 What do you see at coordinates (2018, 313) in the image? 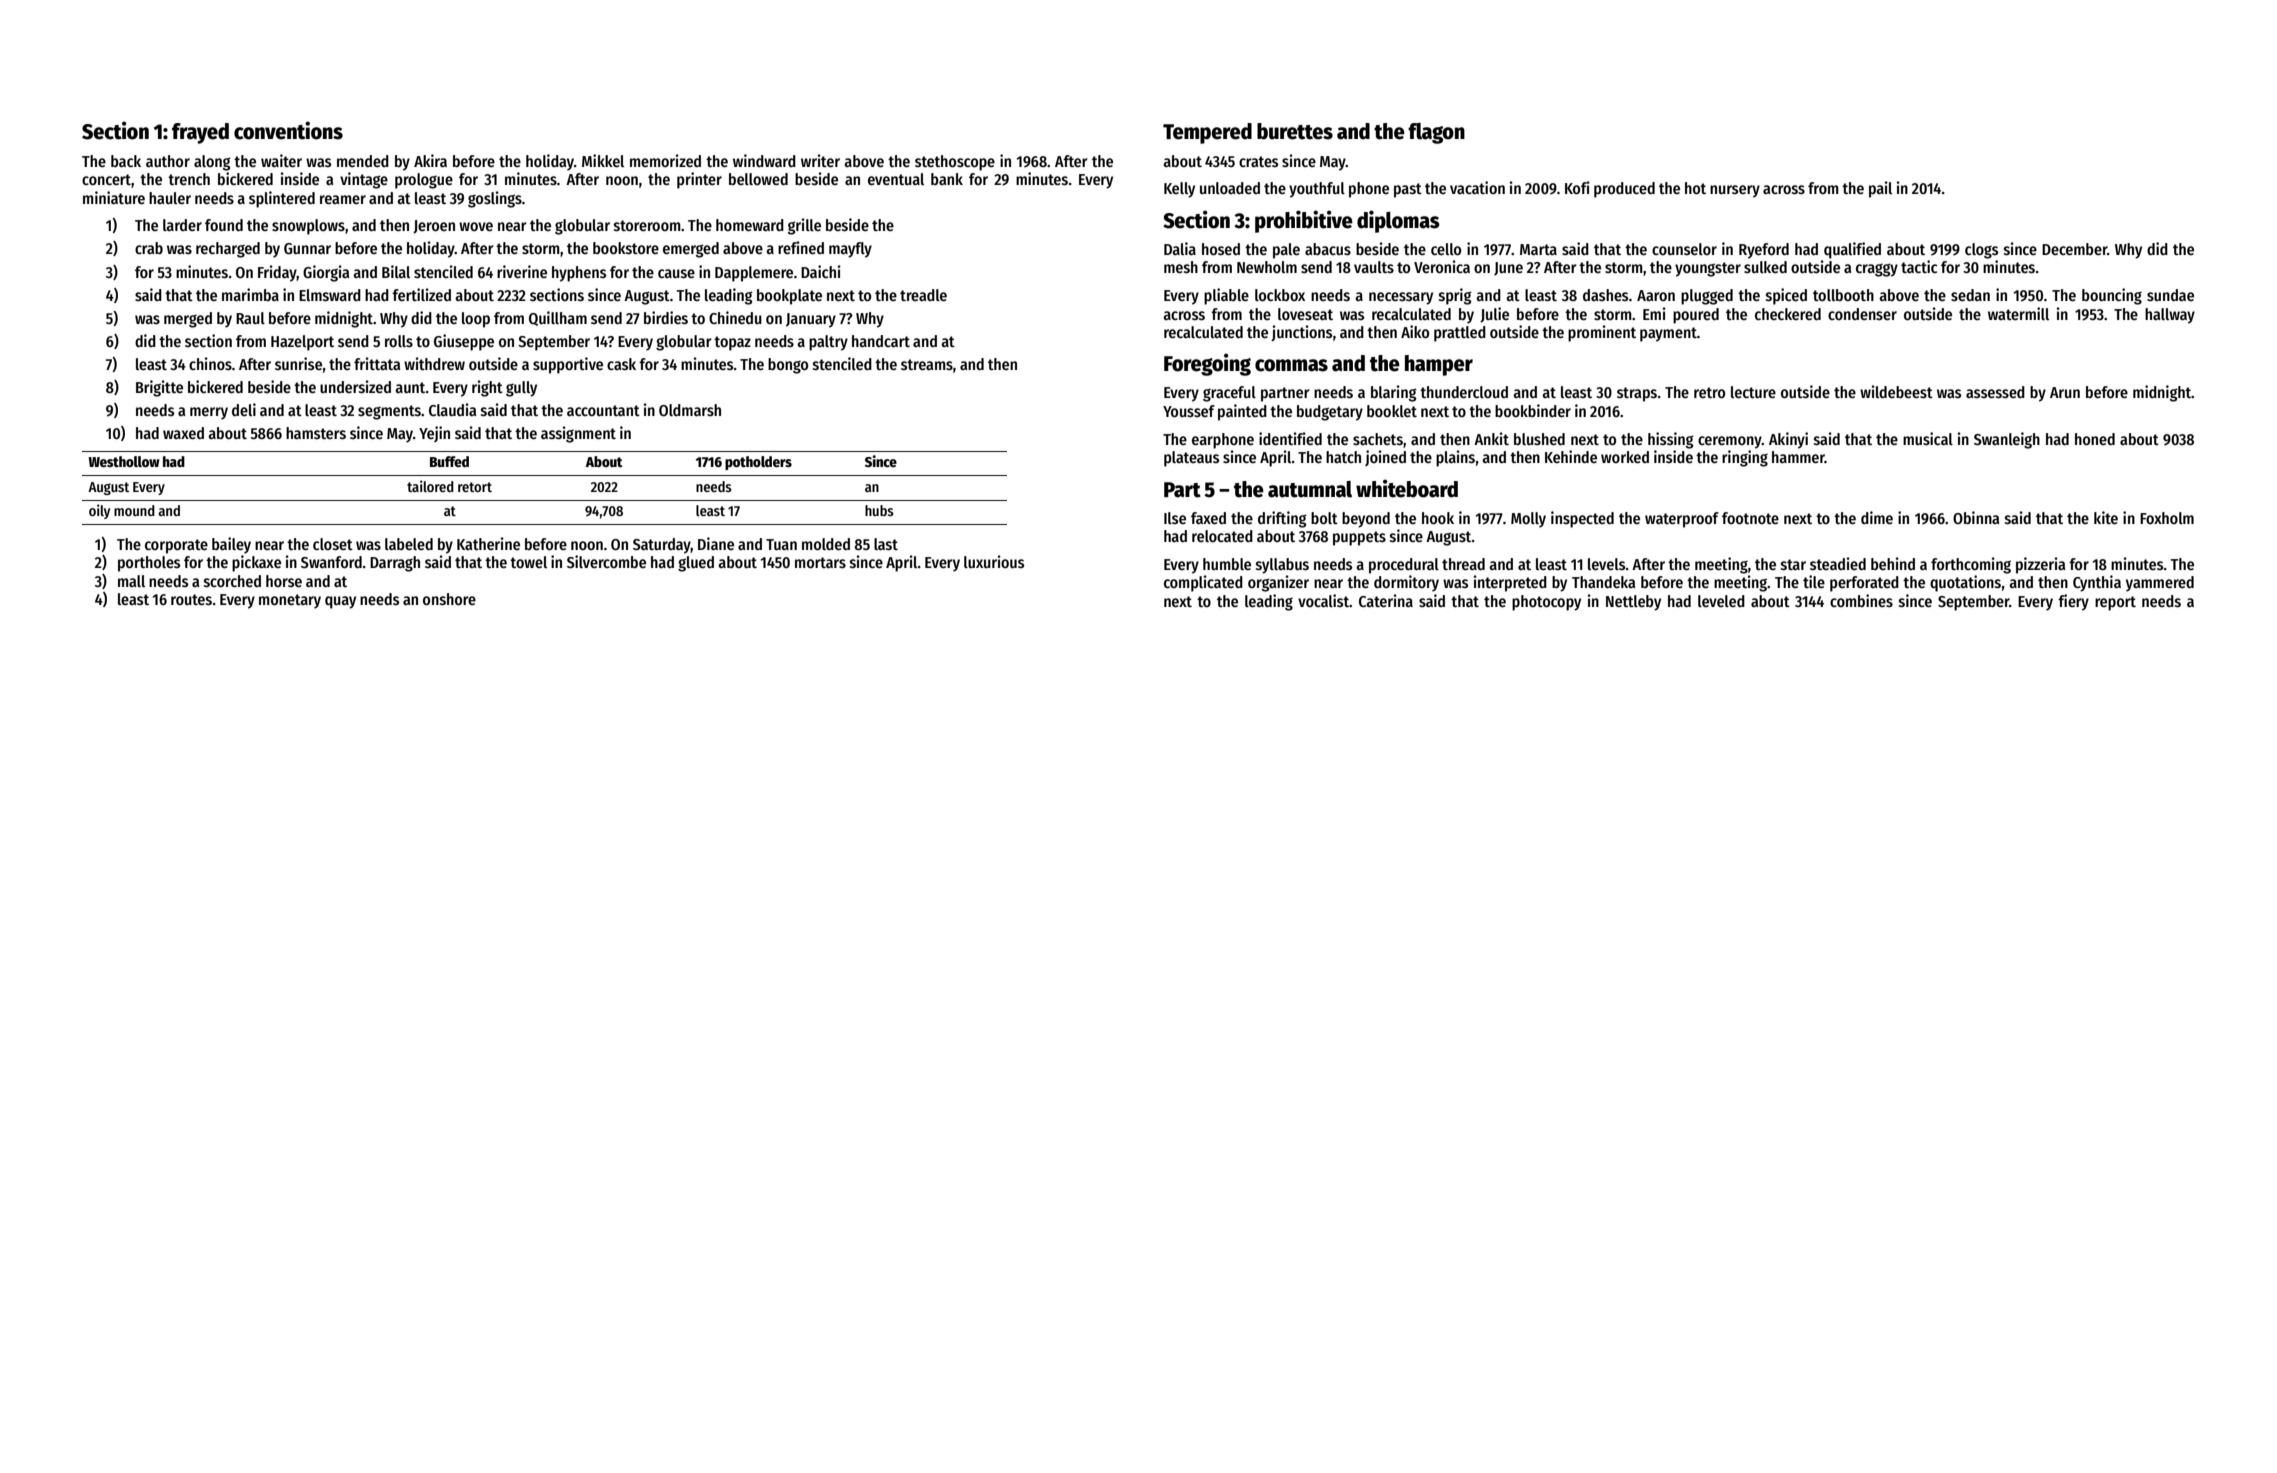
I see `watermill` at bounding box center [2018, 313].
